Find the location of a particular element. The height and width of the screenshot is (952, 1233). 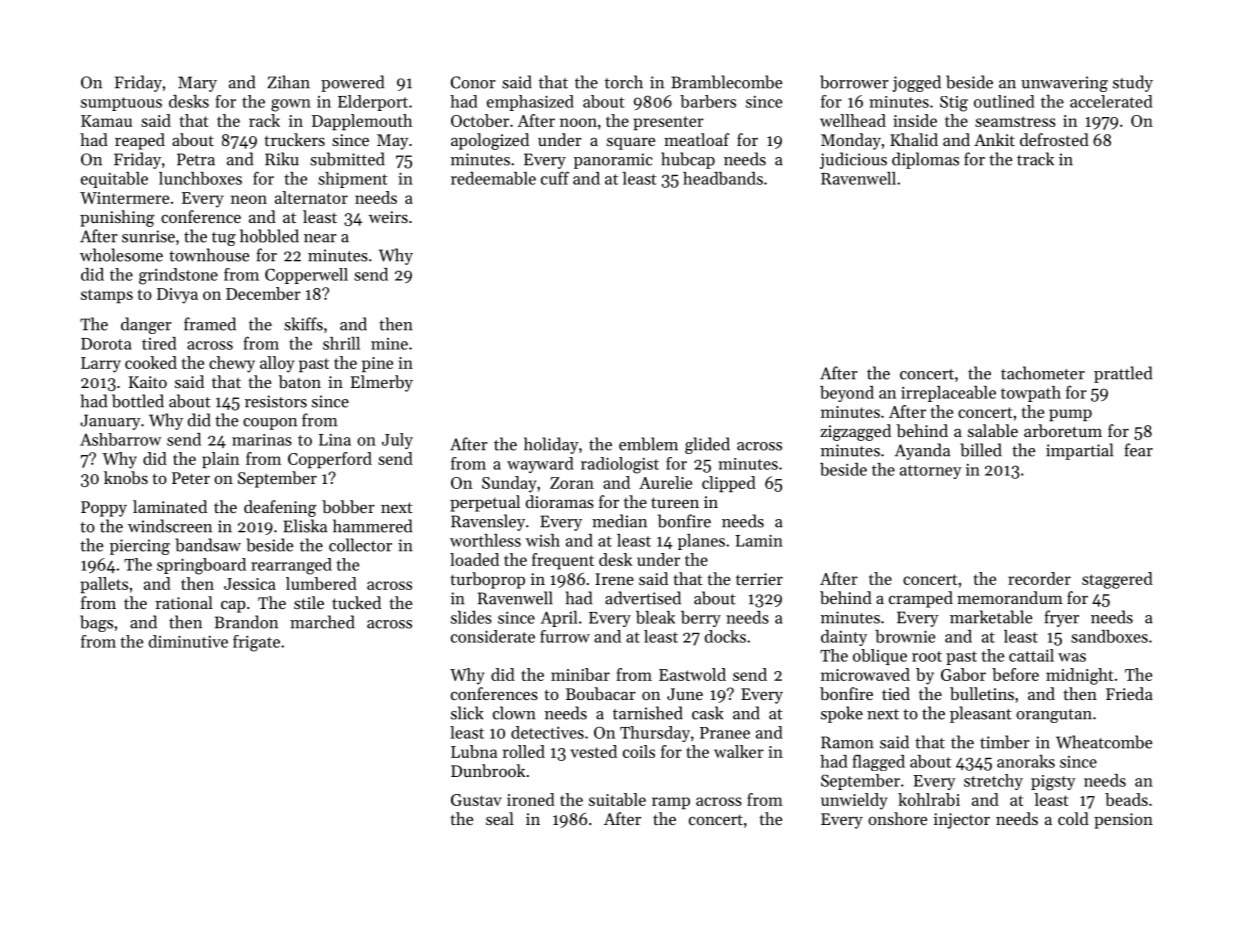

Lubna is located at coordinates (474, 751).
